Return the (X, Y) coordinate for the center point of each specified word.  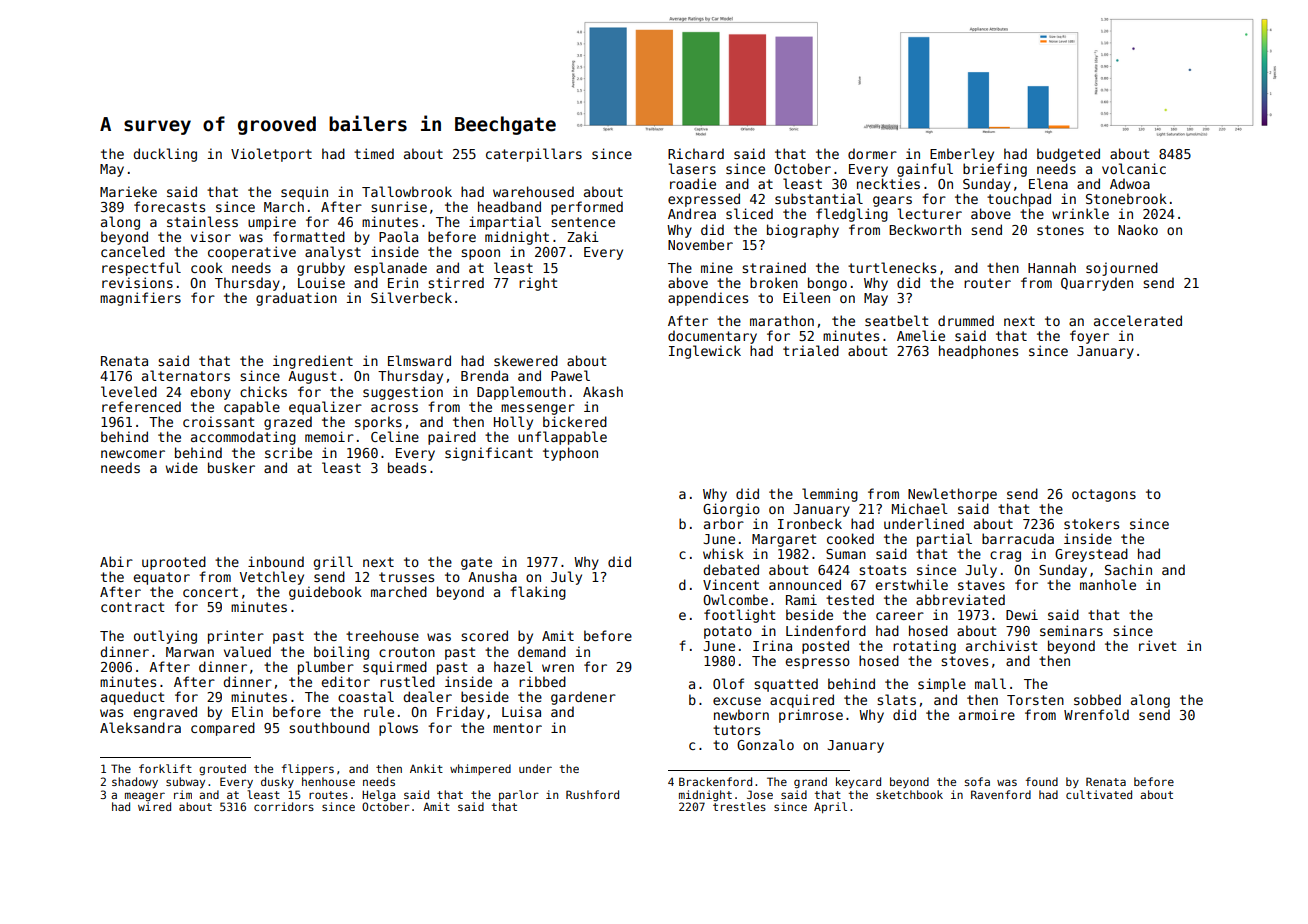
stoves (964, 661)
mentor (517, 728)
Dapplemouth (521, 393)
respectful (141, 269)
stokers (1091, 523)
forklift (165, 768)
